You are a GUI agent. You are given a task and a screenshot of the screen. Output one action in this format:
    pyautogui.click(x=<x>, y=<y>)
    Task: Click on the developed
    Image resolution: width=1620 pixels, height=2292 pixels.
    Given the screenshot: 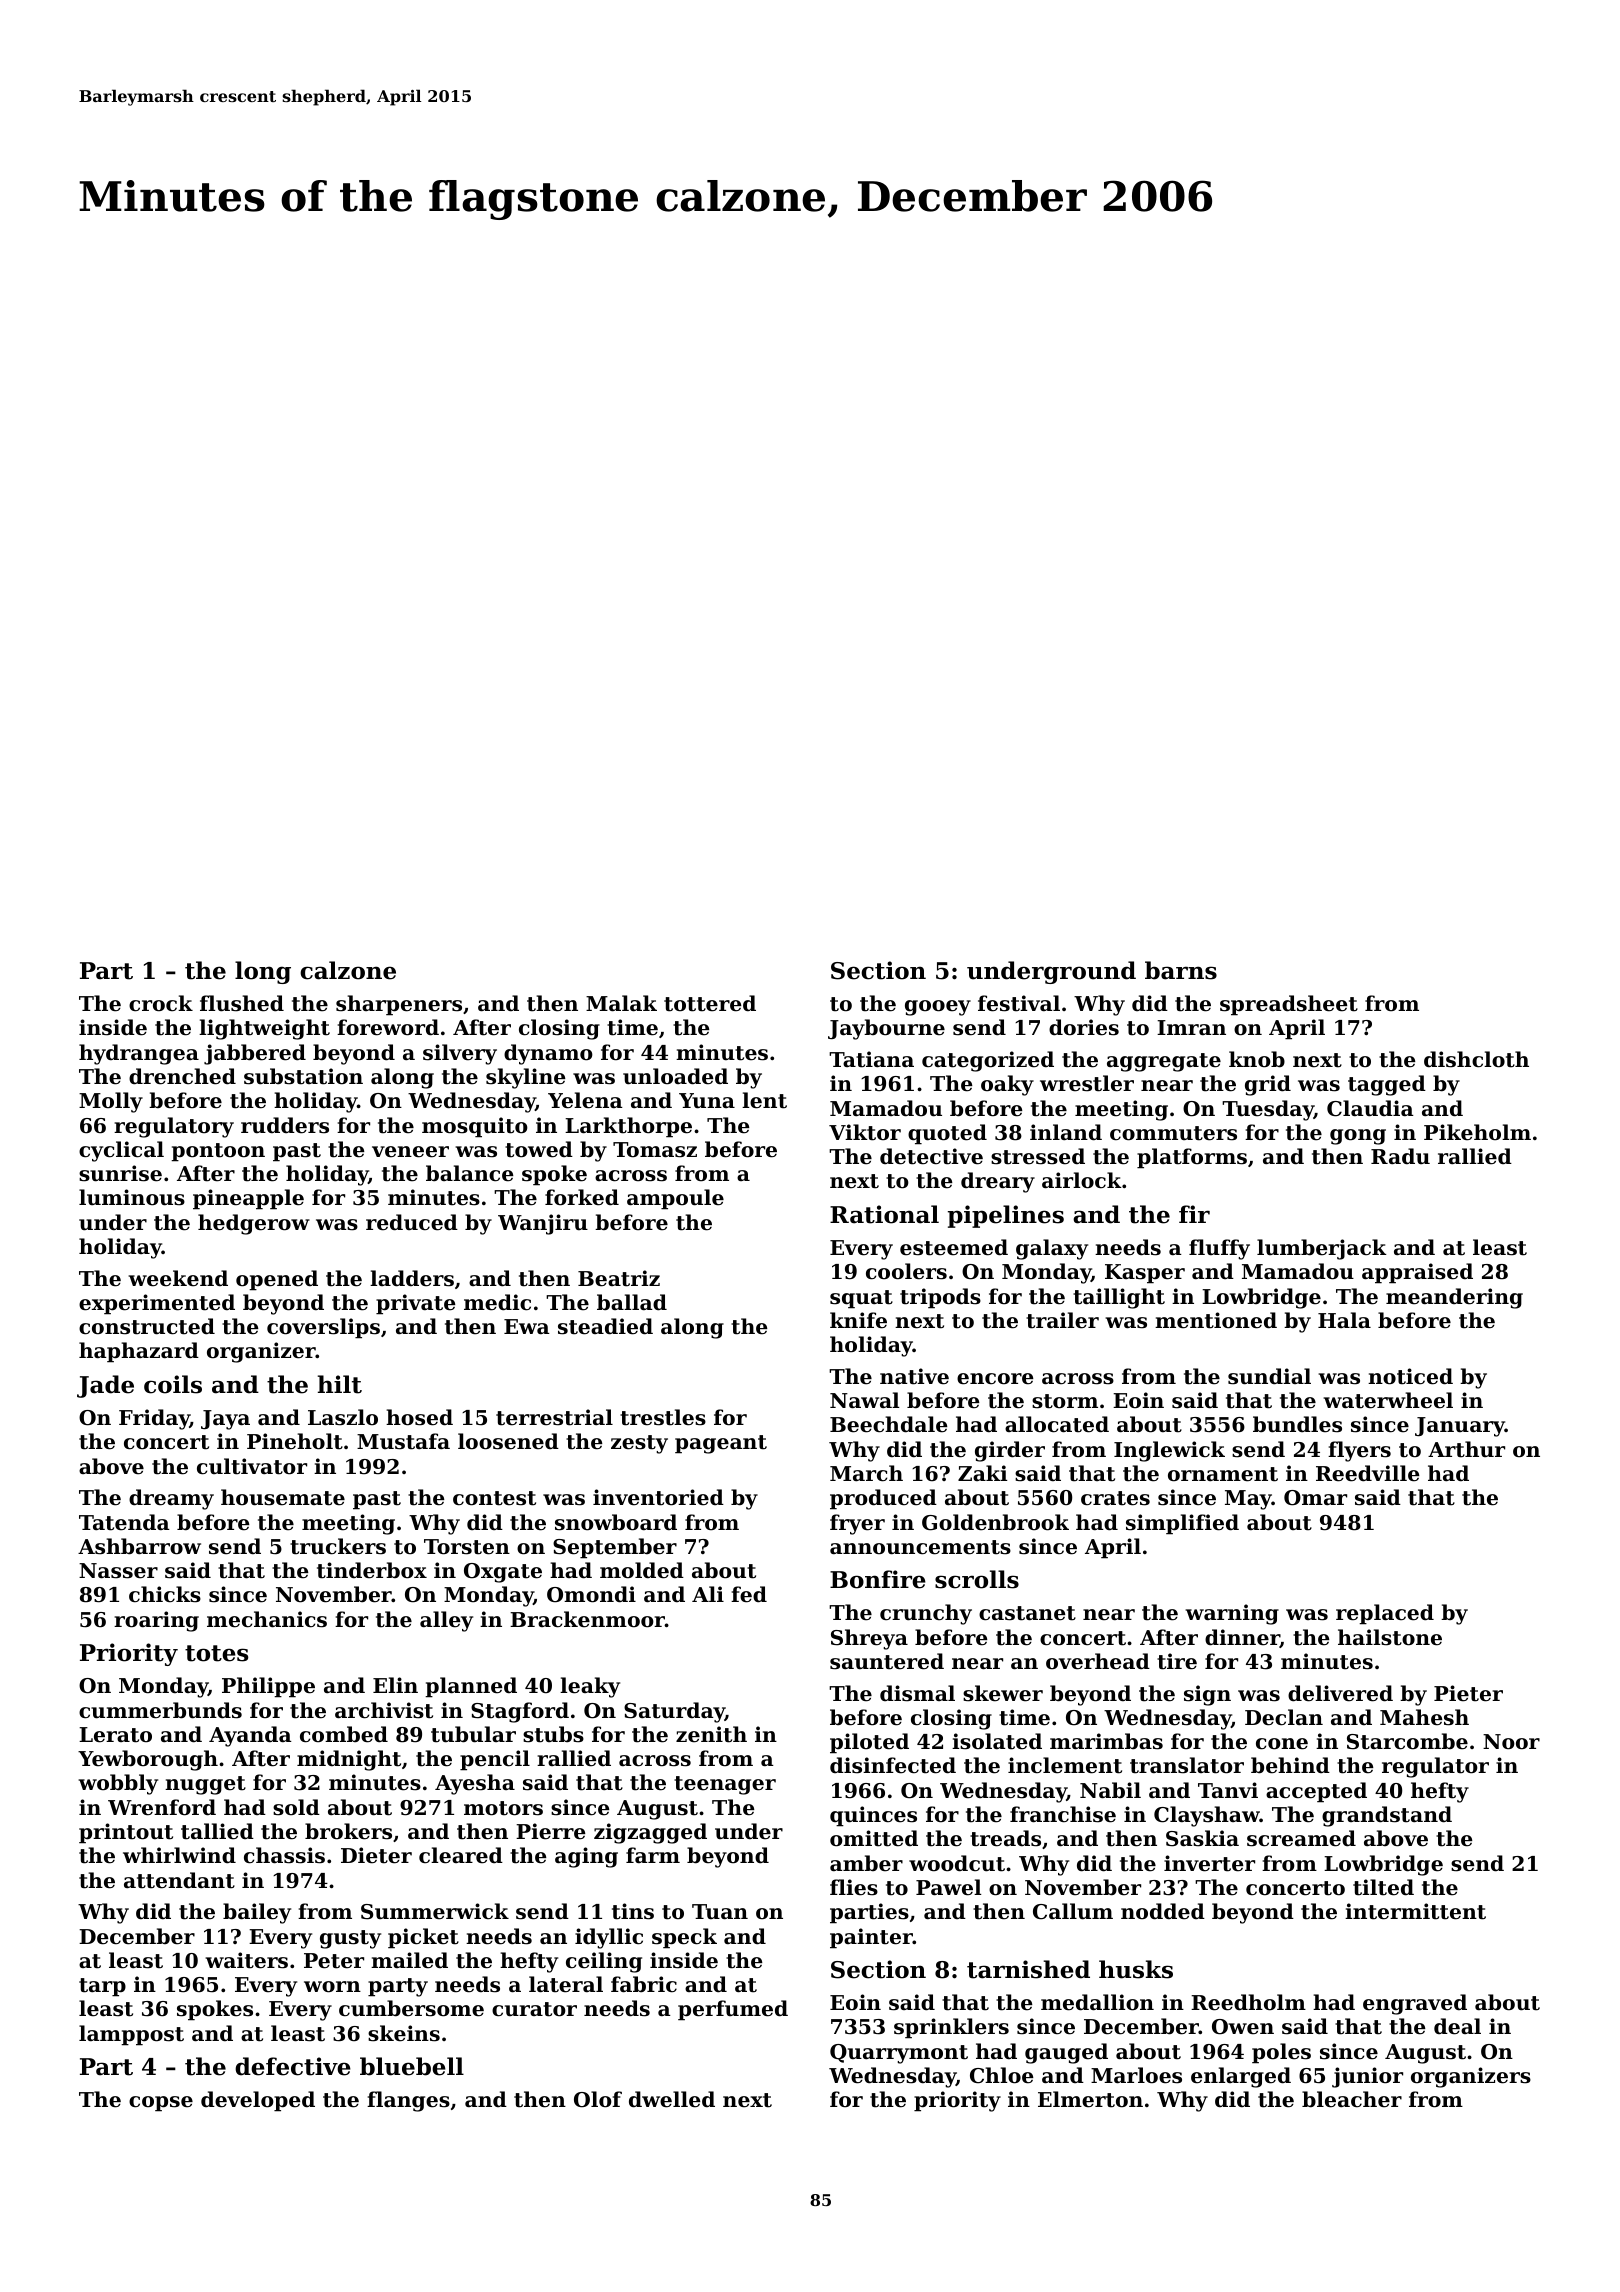 What is the action you would take?
    pyautogui.click(x=258, y=2101)
